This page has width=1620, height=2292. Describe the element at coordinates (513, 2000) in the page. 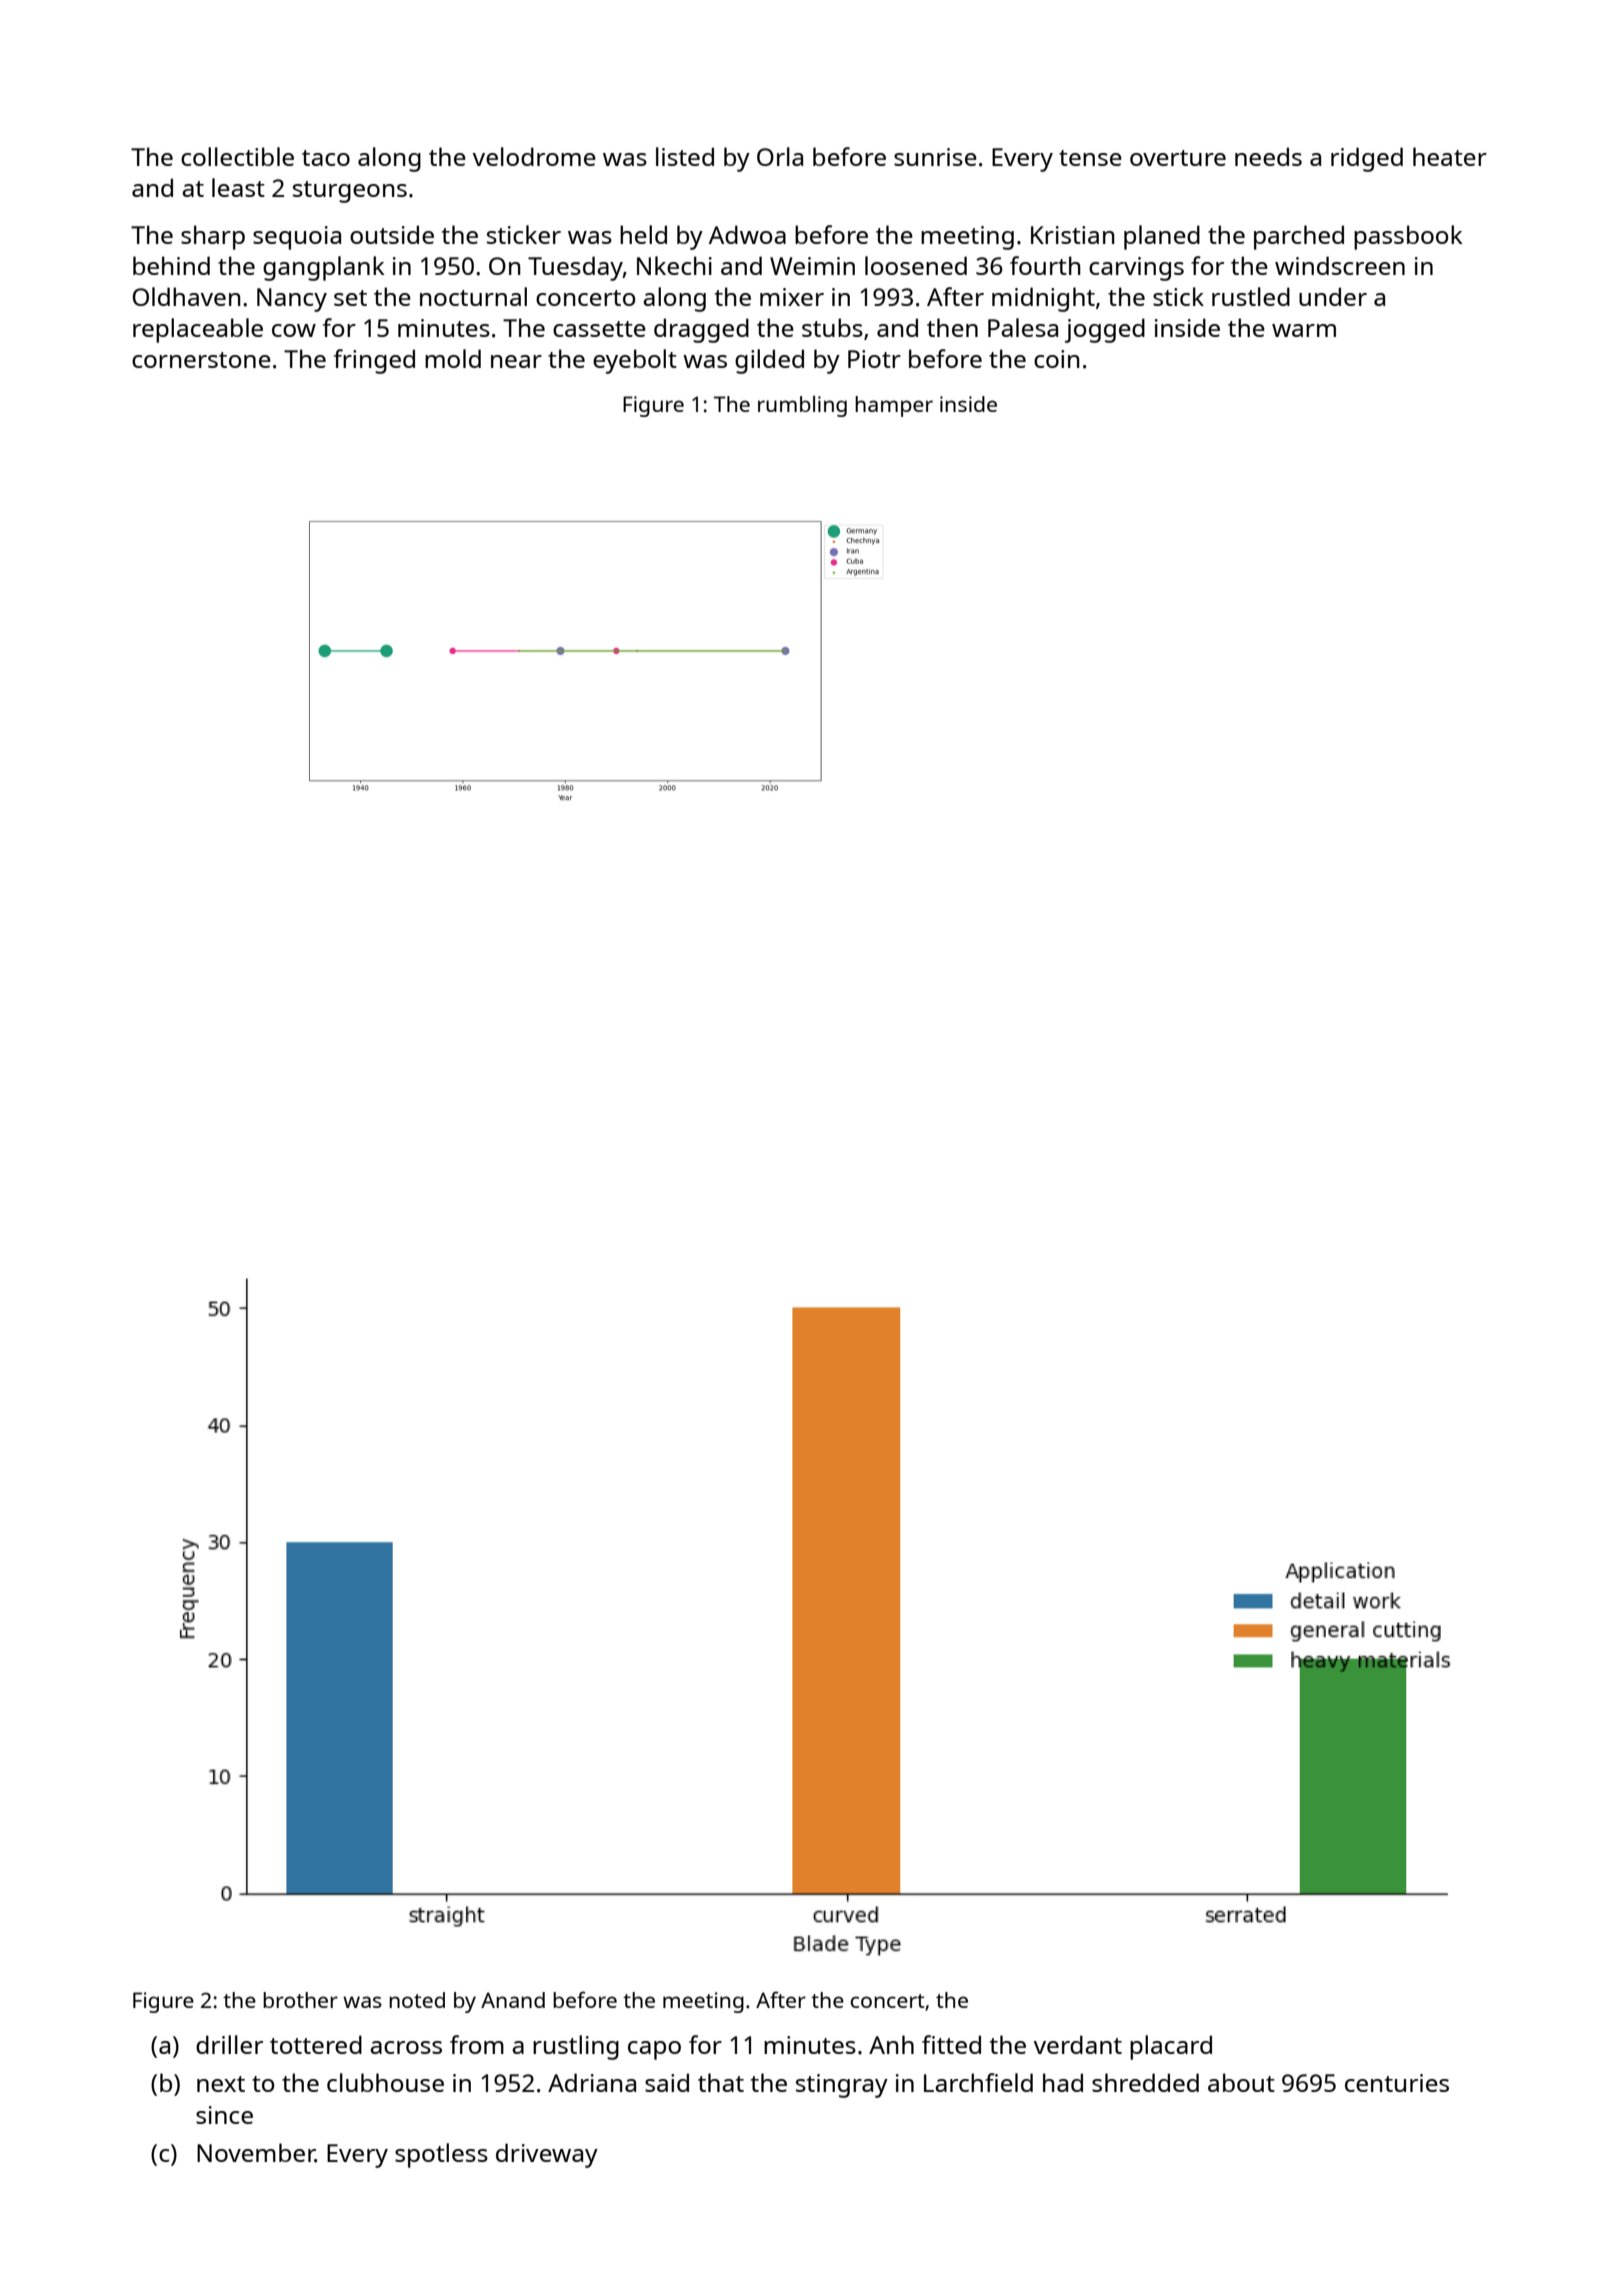

I see `Anand` at that location.
